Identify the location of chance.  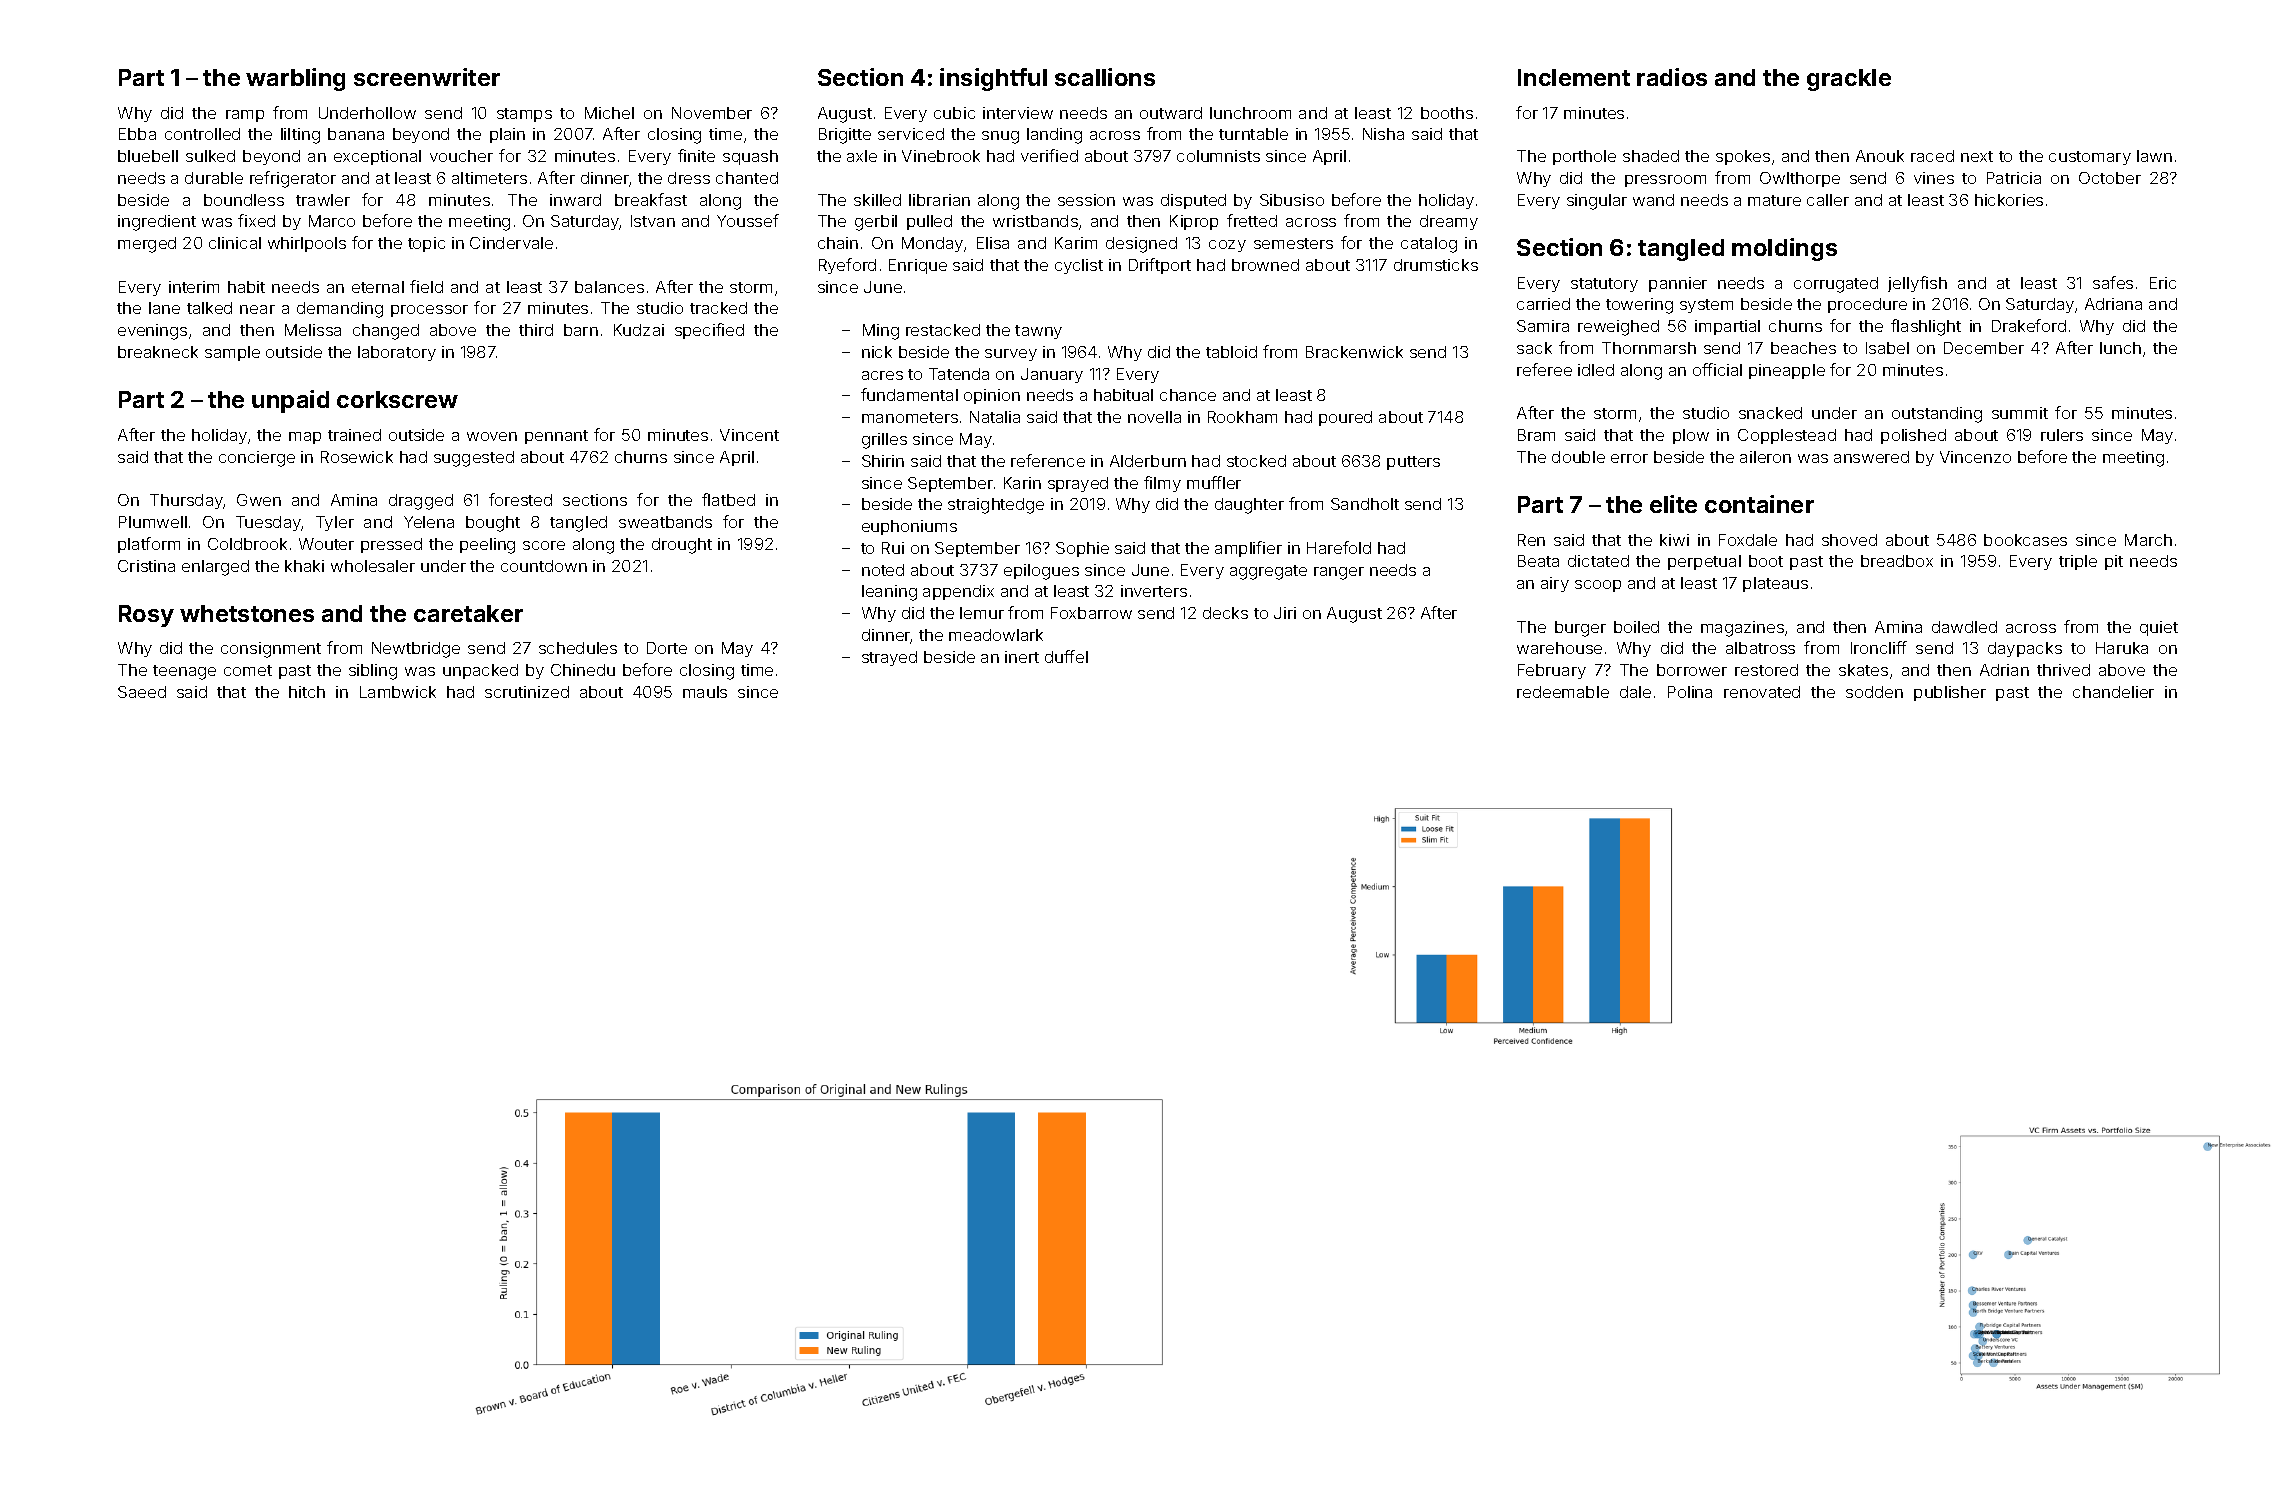
(1188, 395).
